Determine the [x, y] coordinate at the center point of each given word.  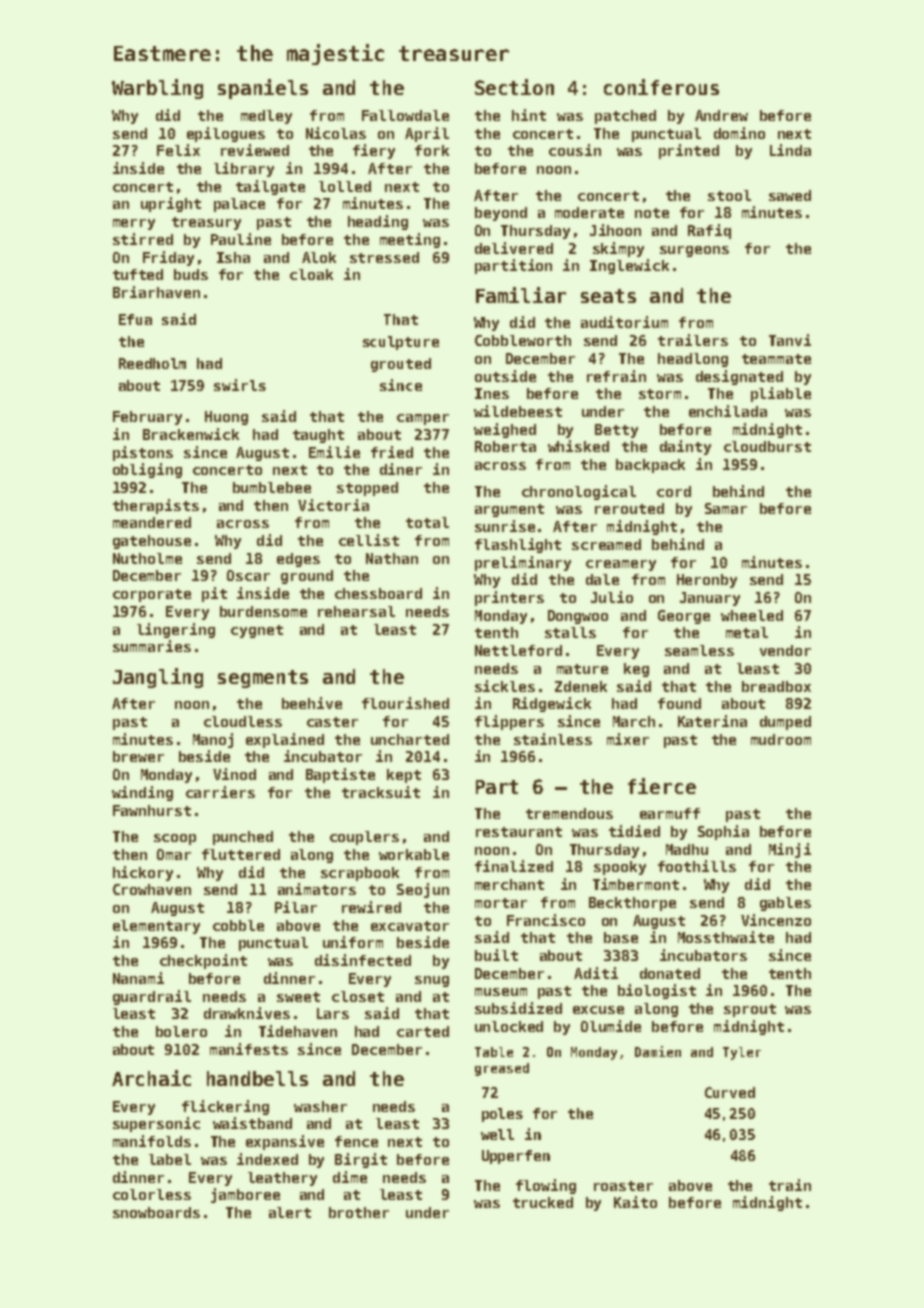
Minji [790, 850]
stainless [553, 739]
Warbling [157, 89]
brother [359, 1212]
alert [290, 1212]
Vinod [234, 774]
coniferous [661, 87]
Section [514, 87]
